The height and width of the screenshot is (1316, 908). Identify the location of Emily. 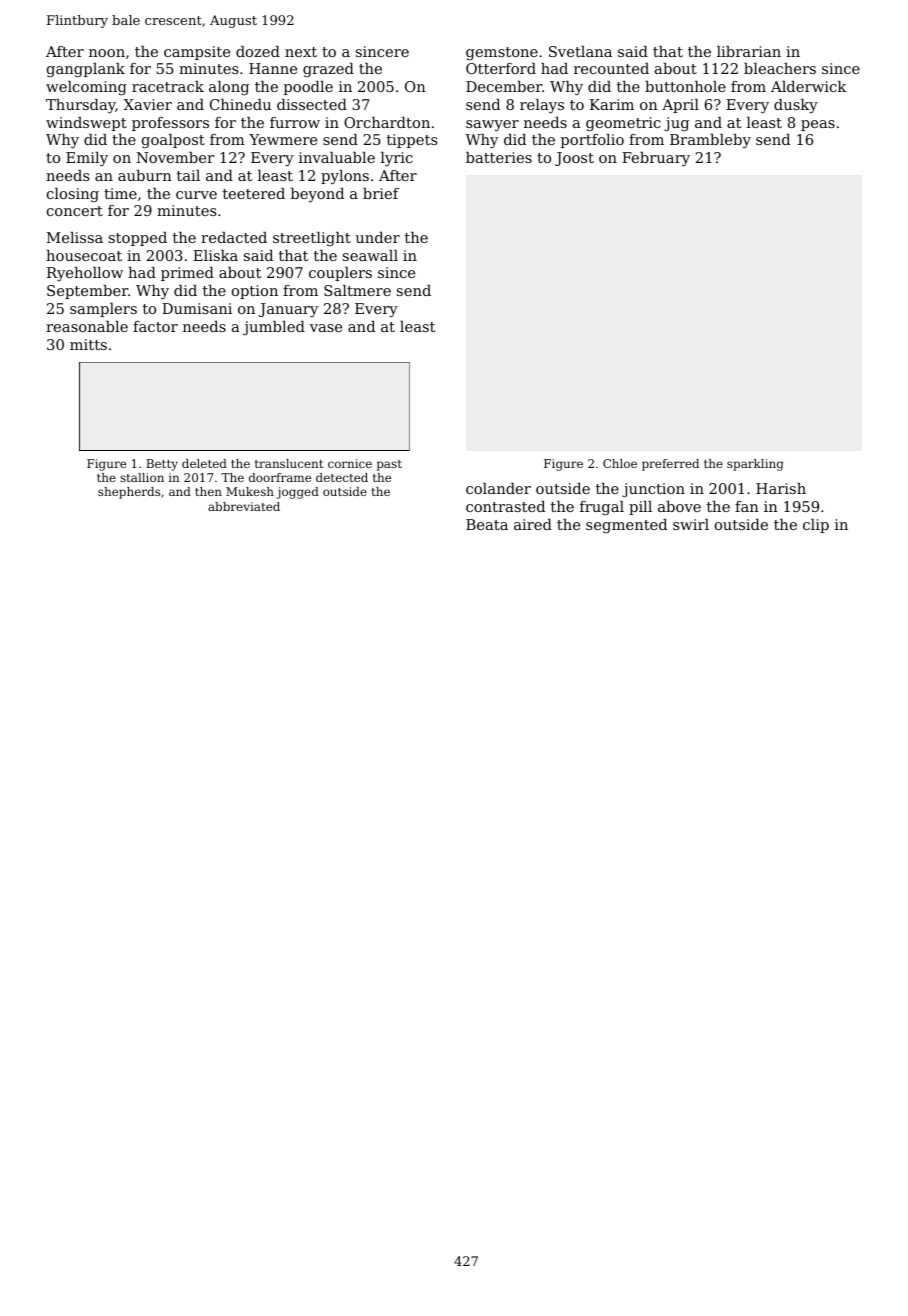
(87, 159).
